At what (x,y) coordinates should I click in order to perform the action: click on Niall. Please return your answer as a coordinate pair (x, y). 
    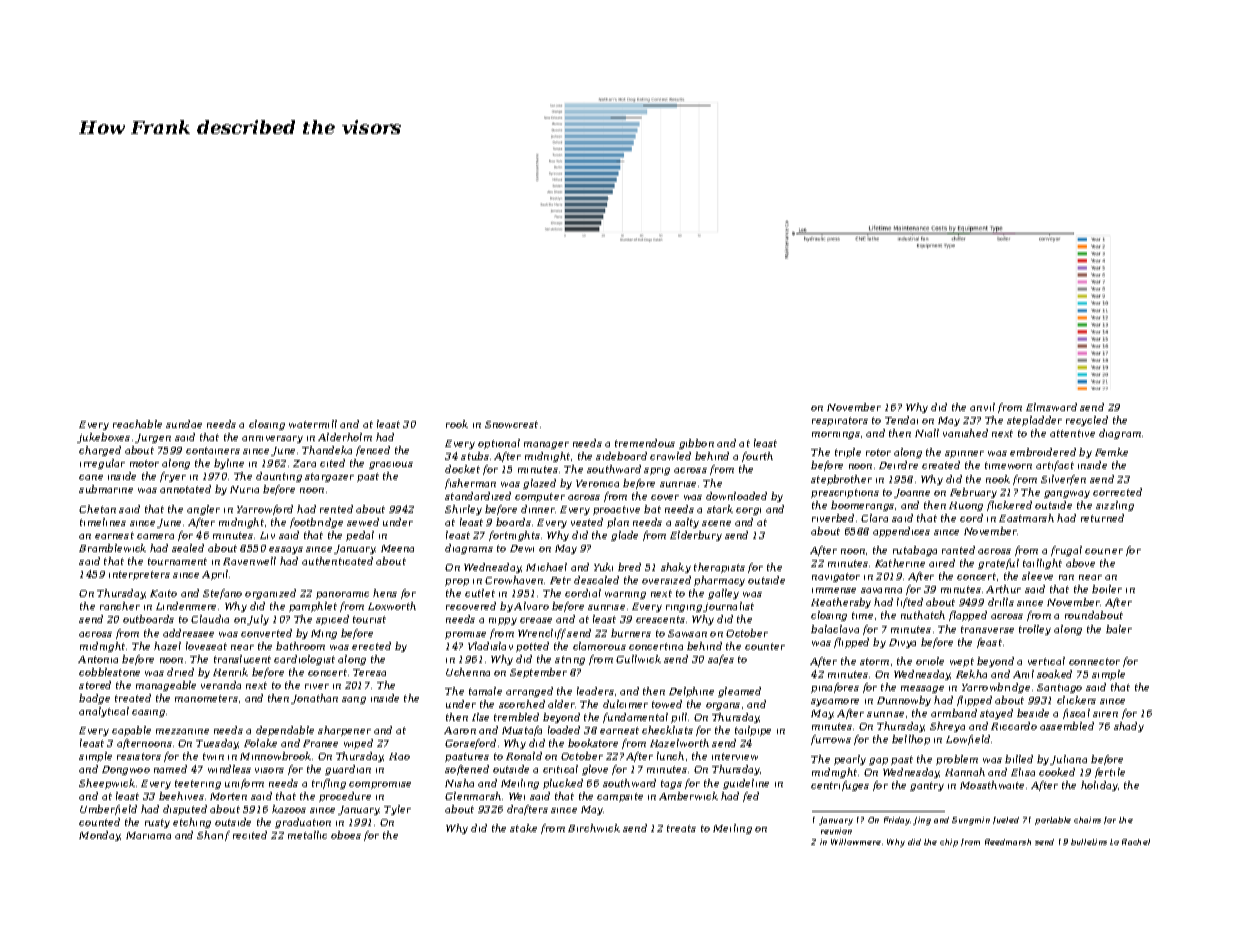
    Looking at the image, I should click on (927, 433).
